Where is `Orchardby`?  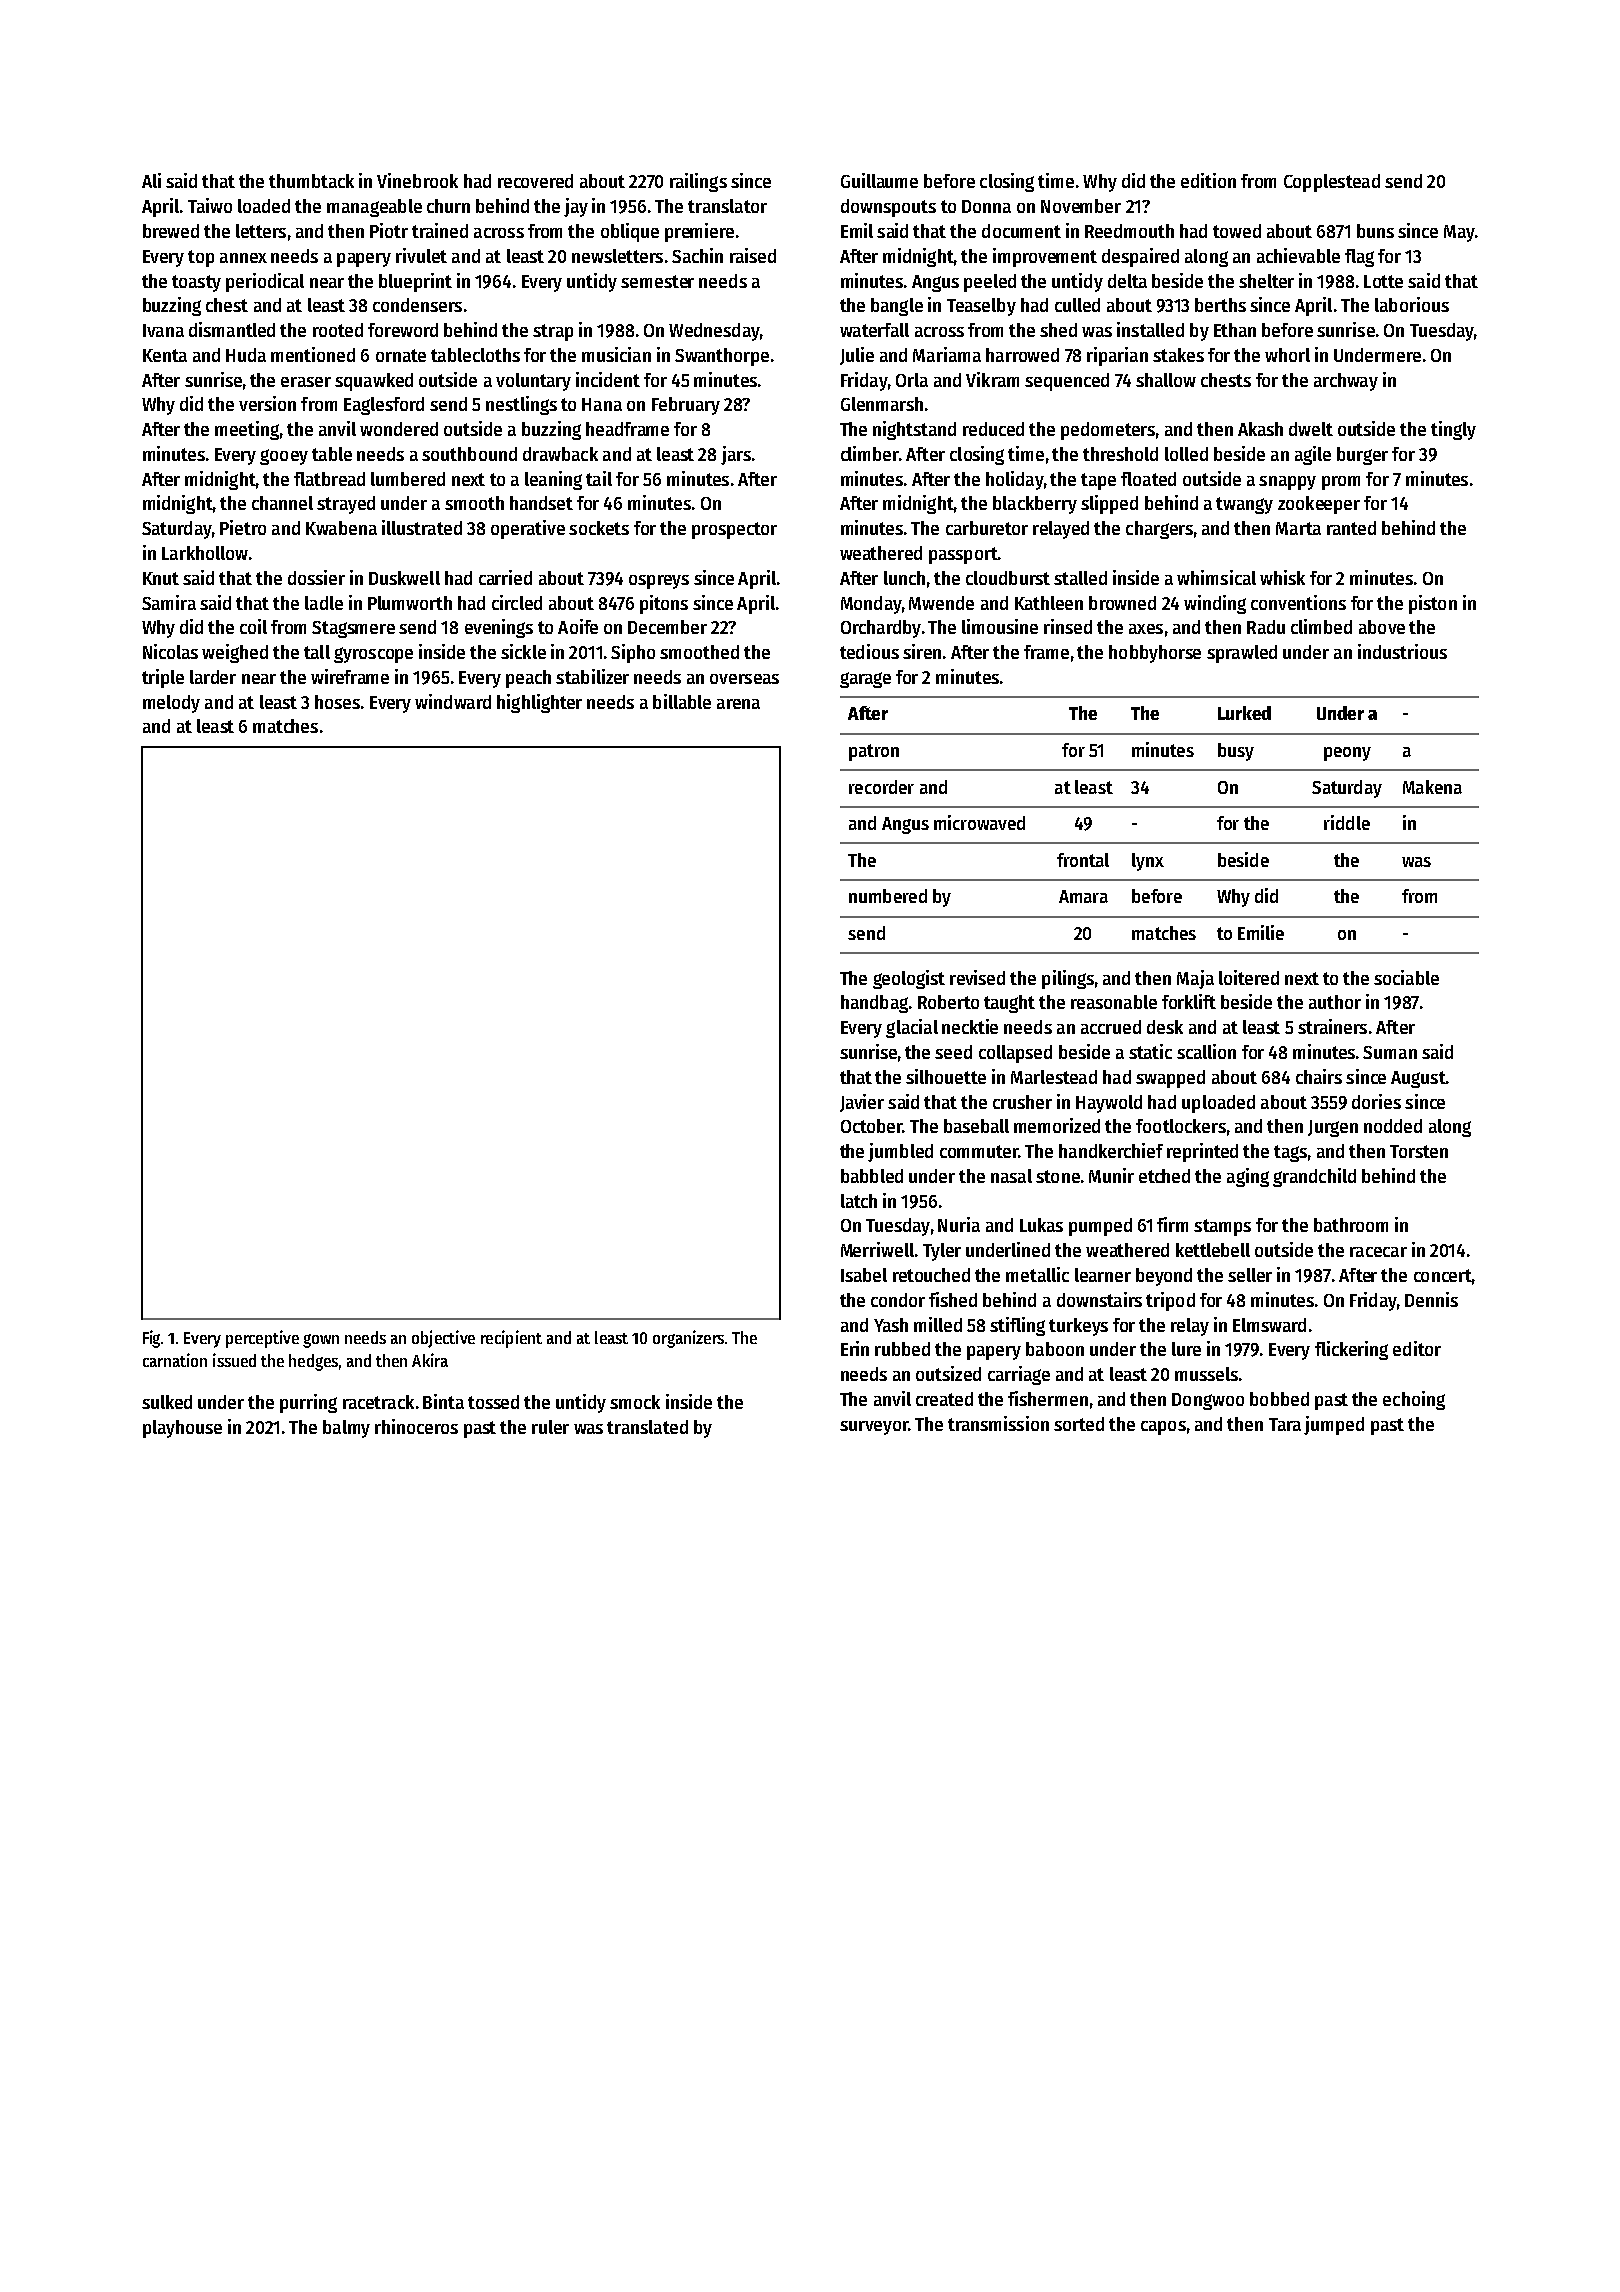
Orchardby is located at coordinates (881, 629).
